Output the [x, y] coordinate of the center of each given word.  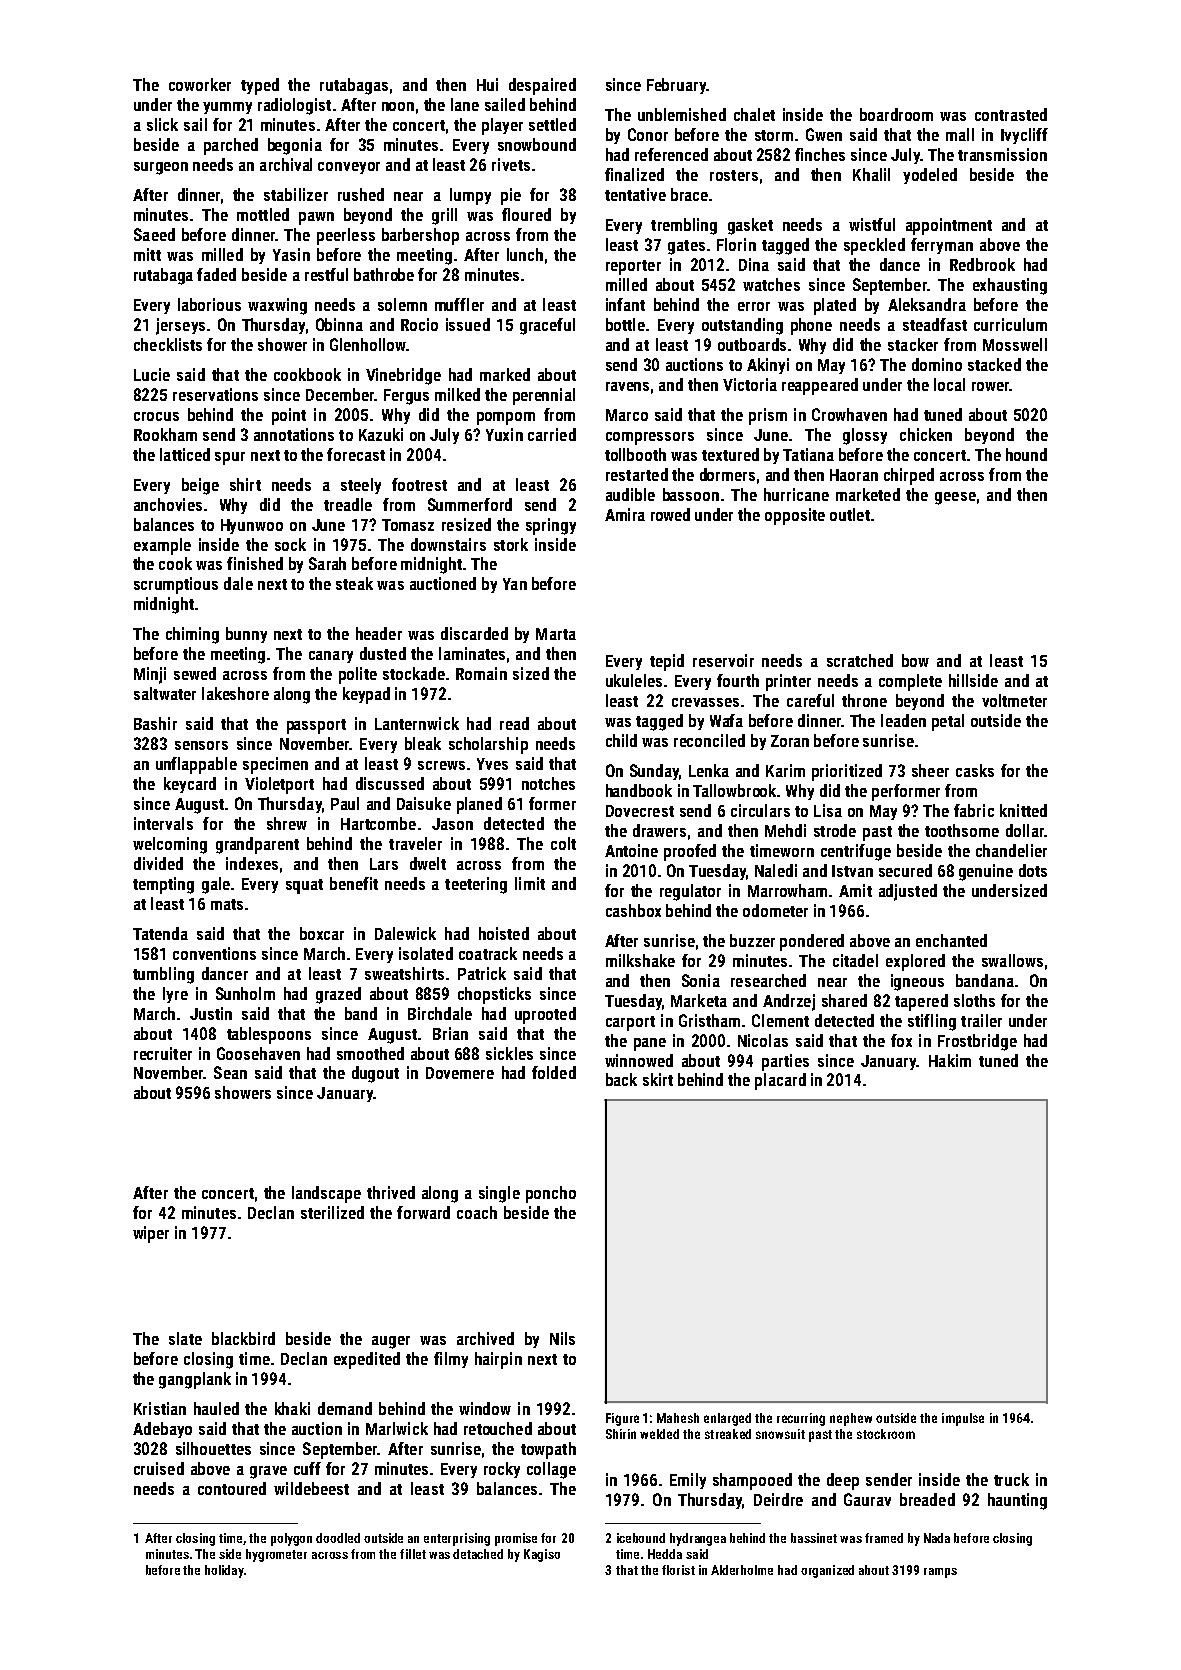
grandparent [257, 845]
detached [478, 1554]
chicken [926, 434]
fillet [413, 1554]
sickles [509, 1053]
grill [444, 216]
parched [231, 146]
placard [780, 1081]
